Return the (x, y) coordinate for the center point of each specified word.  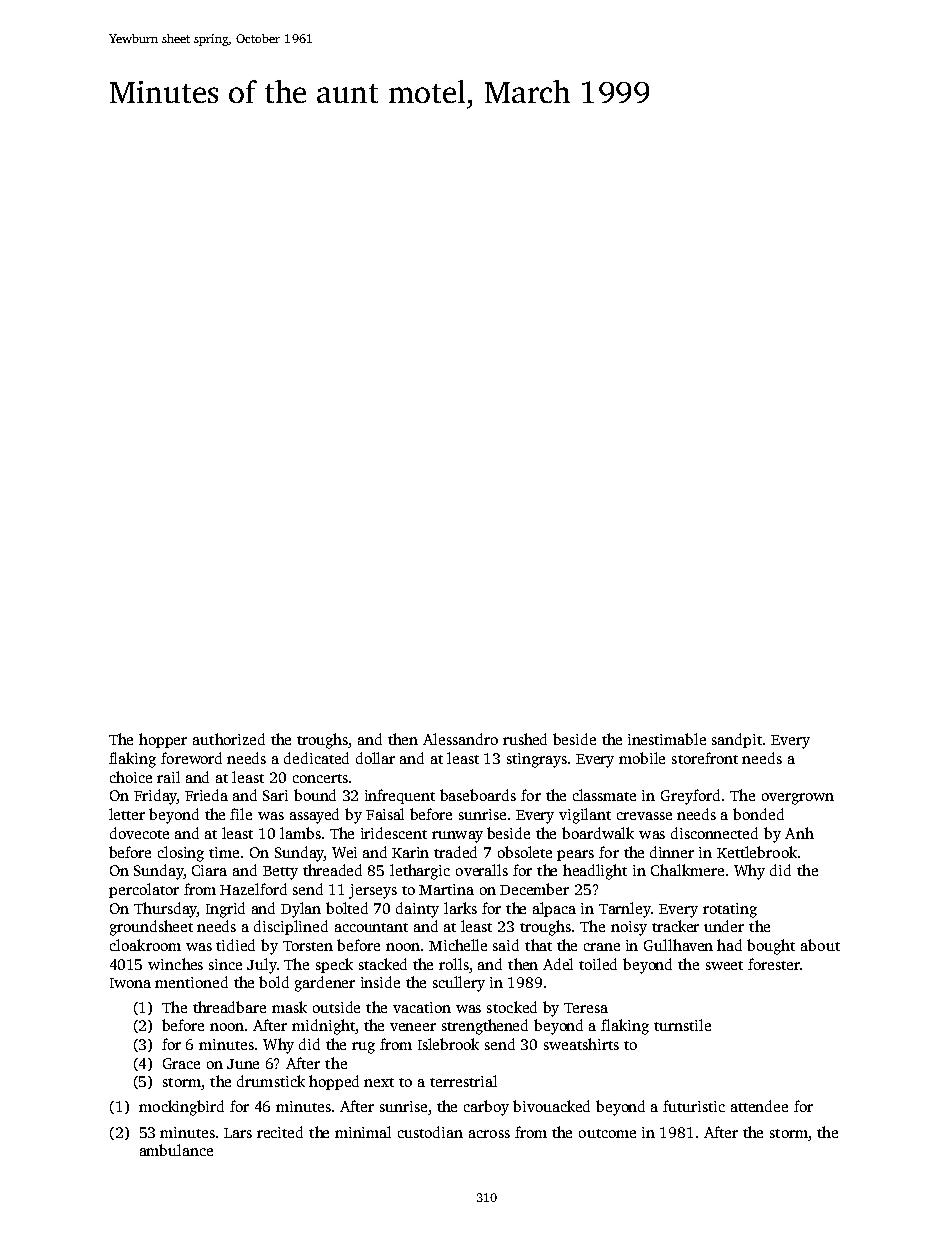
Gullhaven (678, 945)
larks (460, 908)
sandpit (737, 740)
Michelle (458, 945)
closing (181, 854)
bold (274, 982)
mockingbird (181, 1108)
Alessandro (460, 739)
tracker (675, 926)
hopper (163, 740)
